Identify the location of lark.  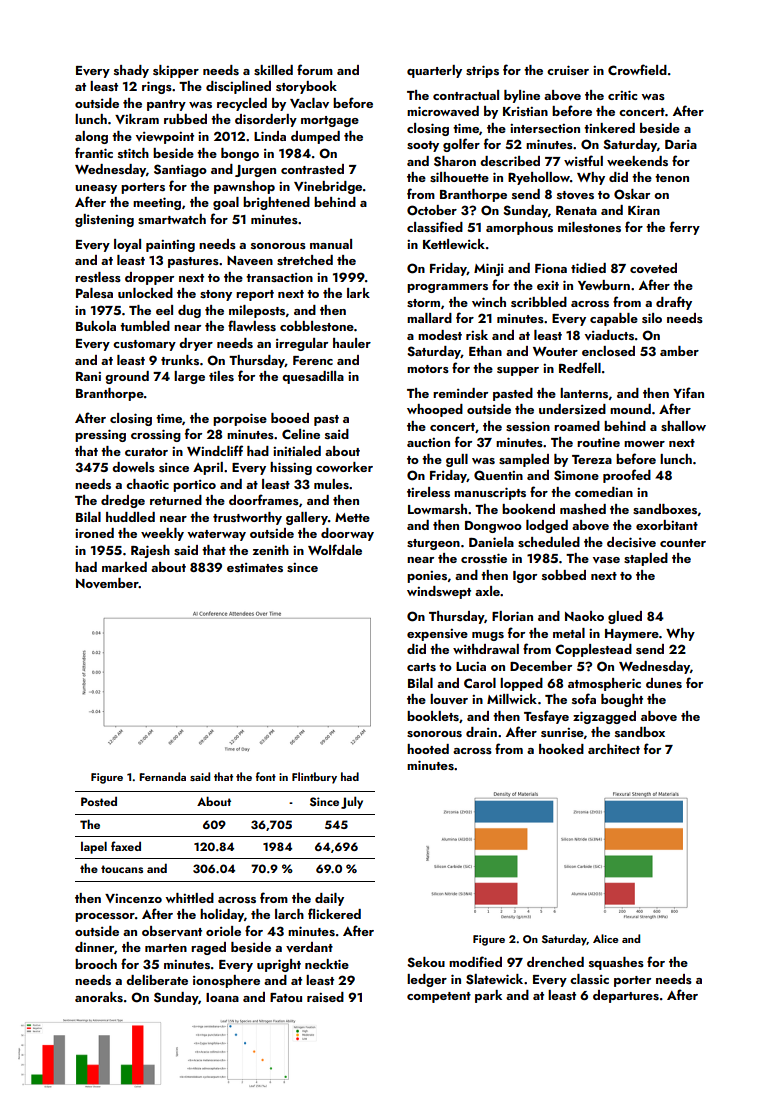
(358, 293).
